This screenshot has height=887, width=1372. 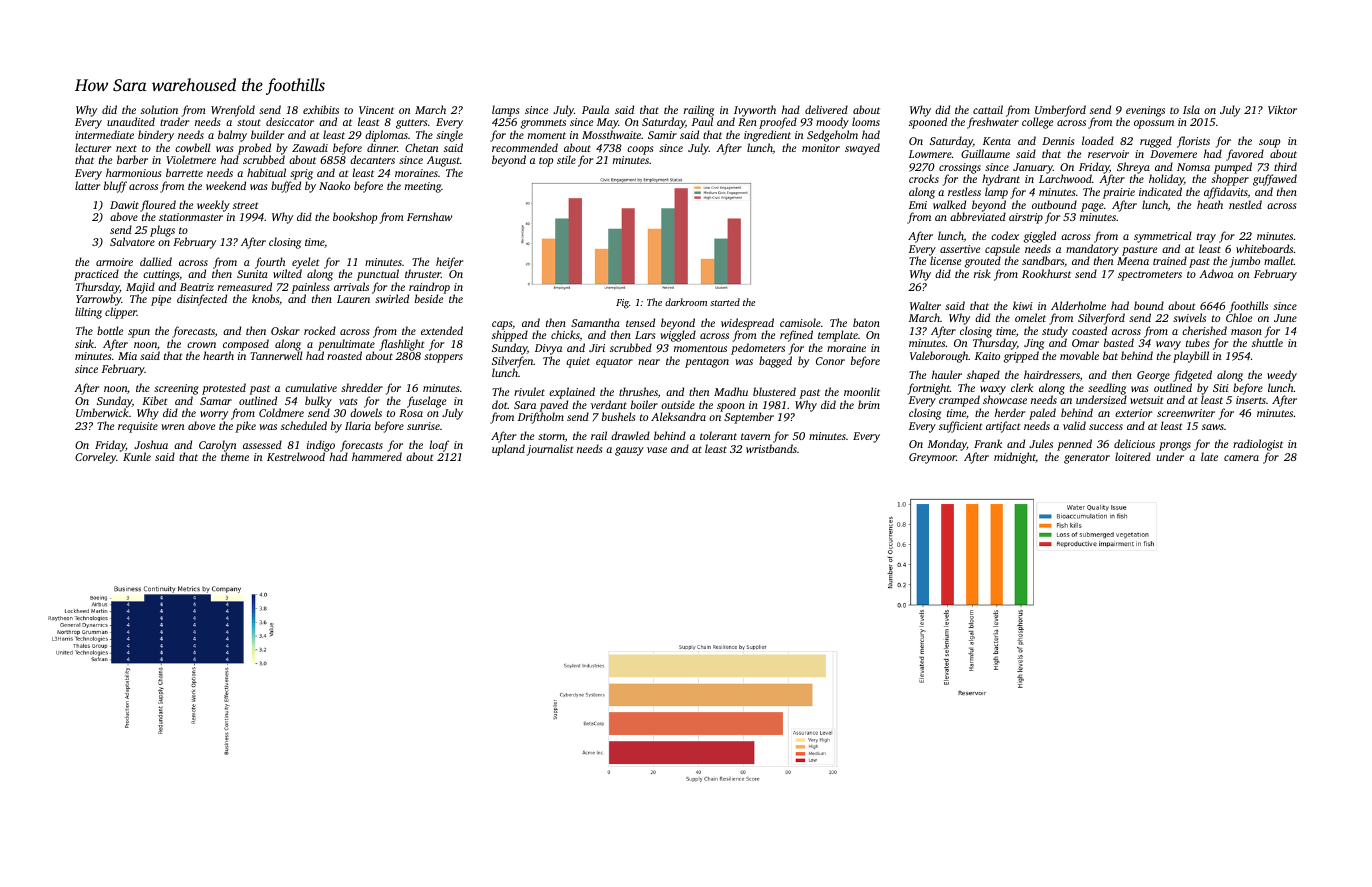 What do you see at coordinates (366, 412) in the screenshot?
I see `dowels` at bounding box center [366, 412].
